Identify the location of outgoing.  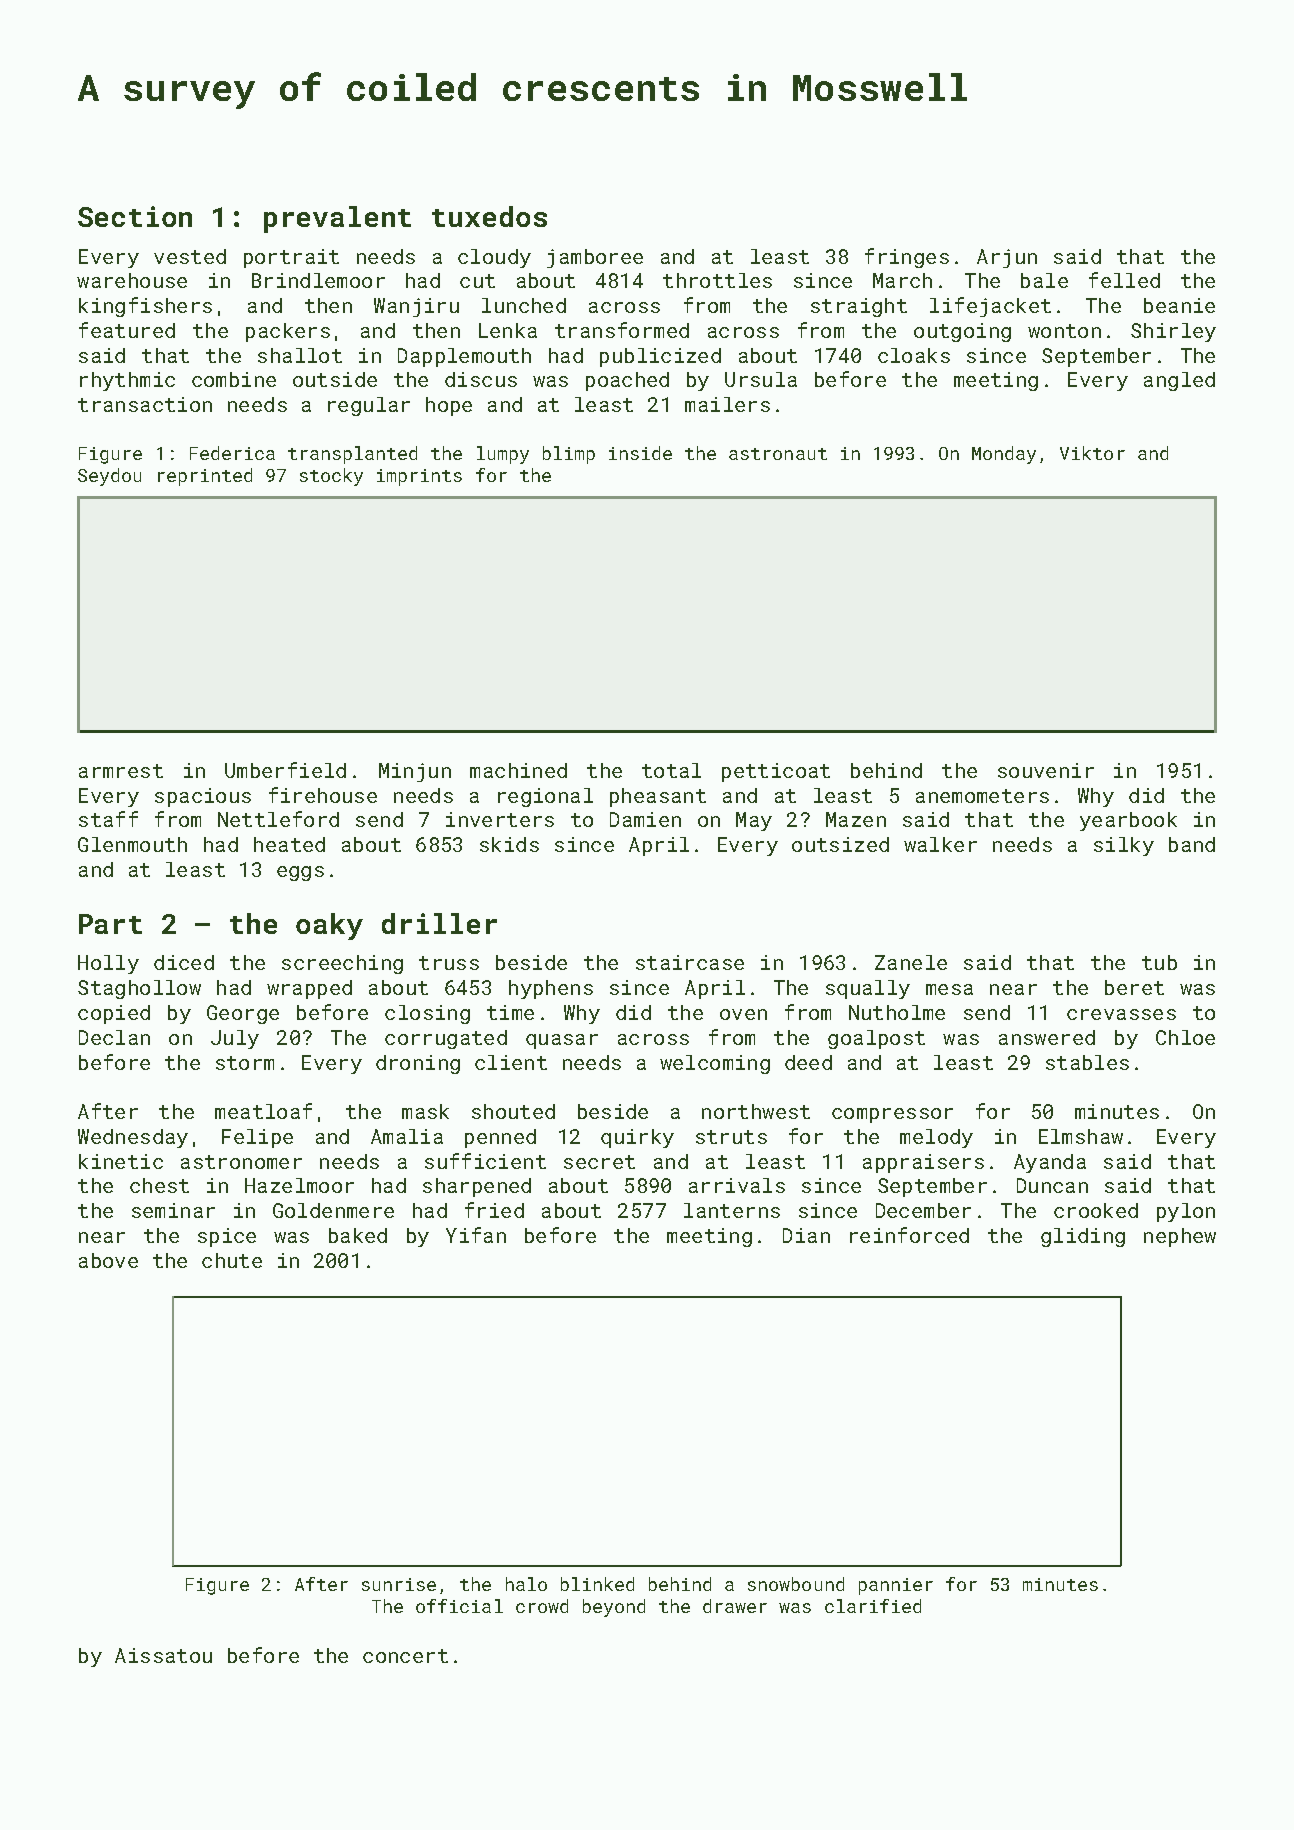
(962, 332).
